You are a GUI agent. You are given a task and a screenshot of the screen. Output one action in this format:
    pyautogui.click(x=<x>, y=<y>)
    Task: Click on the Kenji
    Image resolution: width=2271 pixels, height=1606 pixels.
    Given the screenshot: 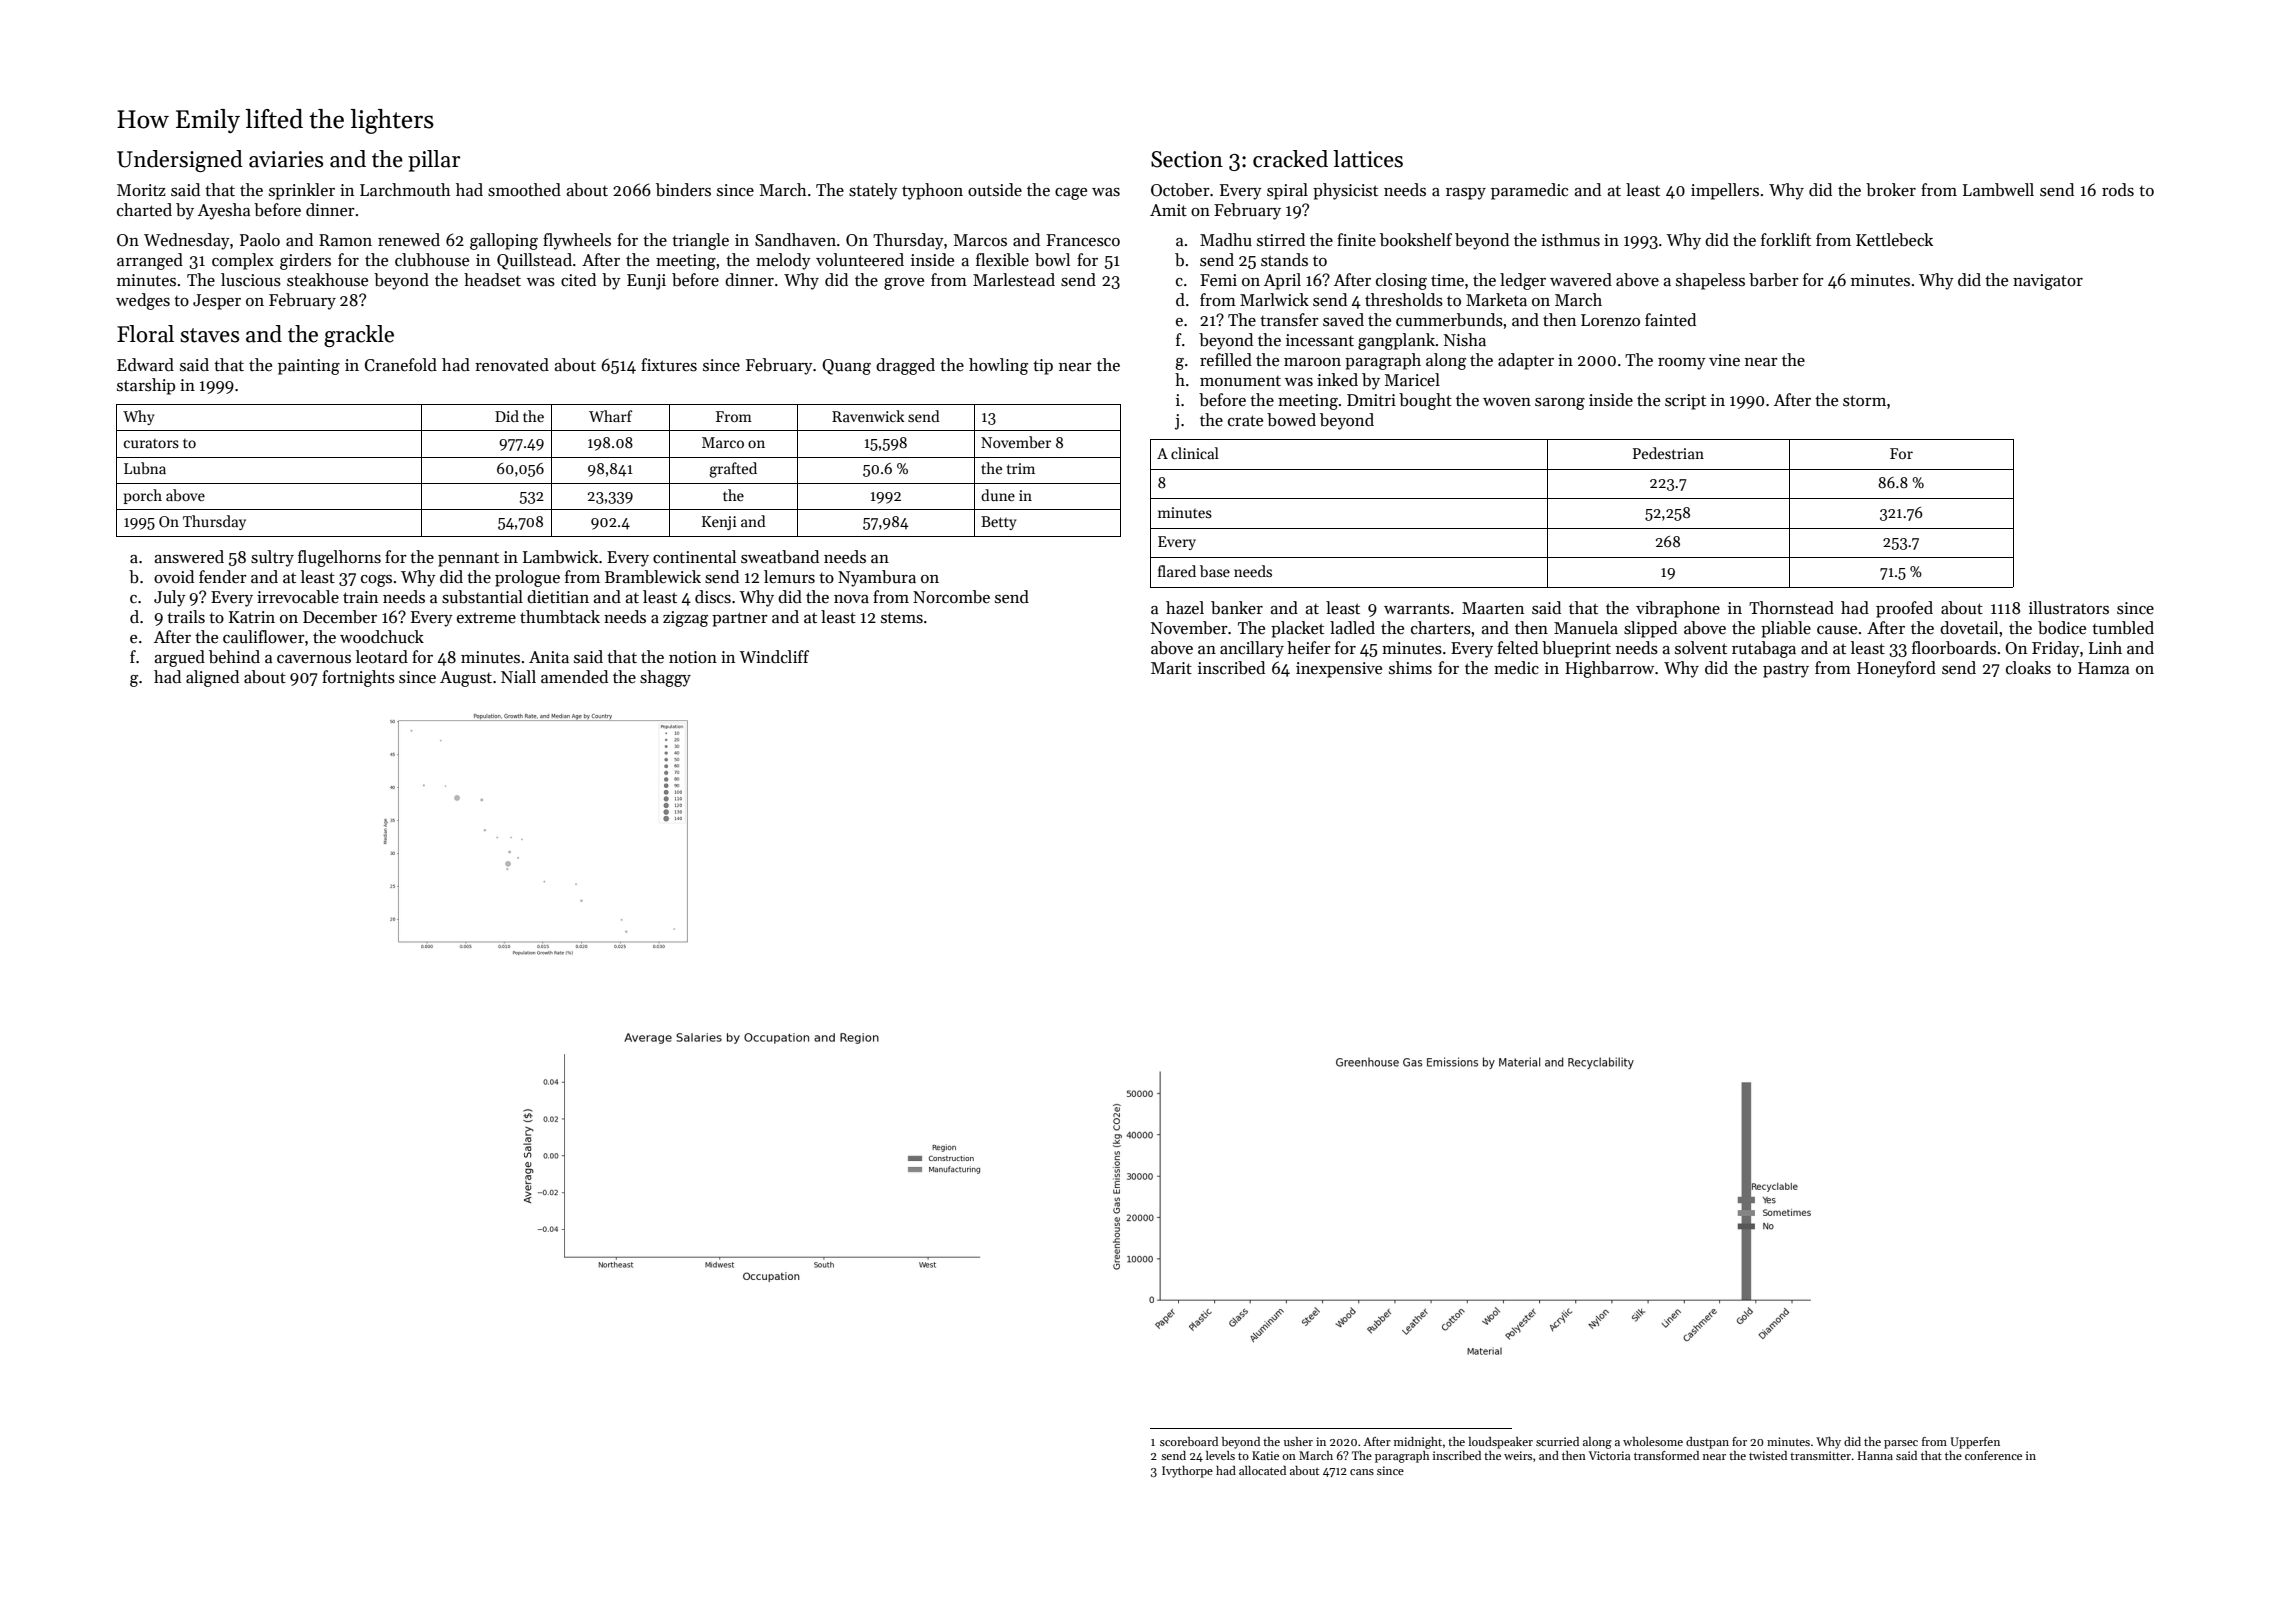 What is the action you would take?
    pyautogui.click(x=719, y=523)
